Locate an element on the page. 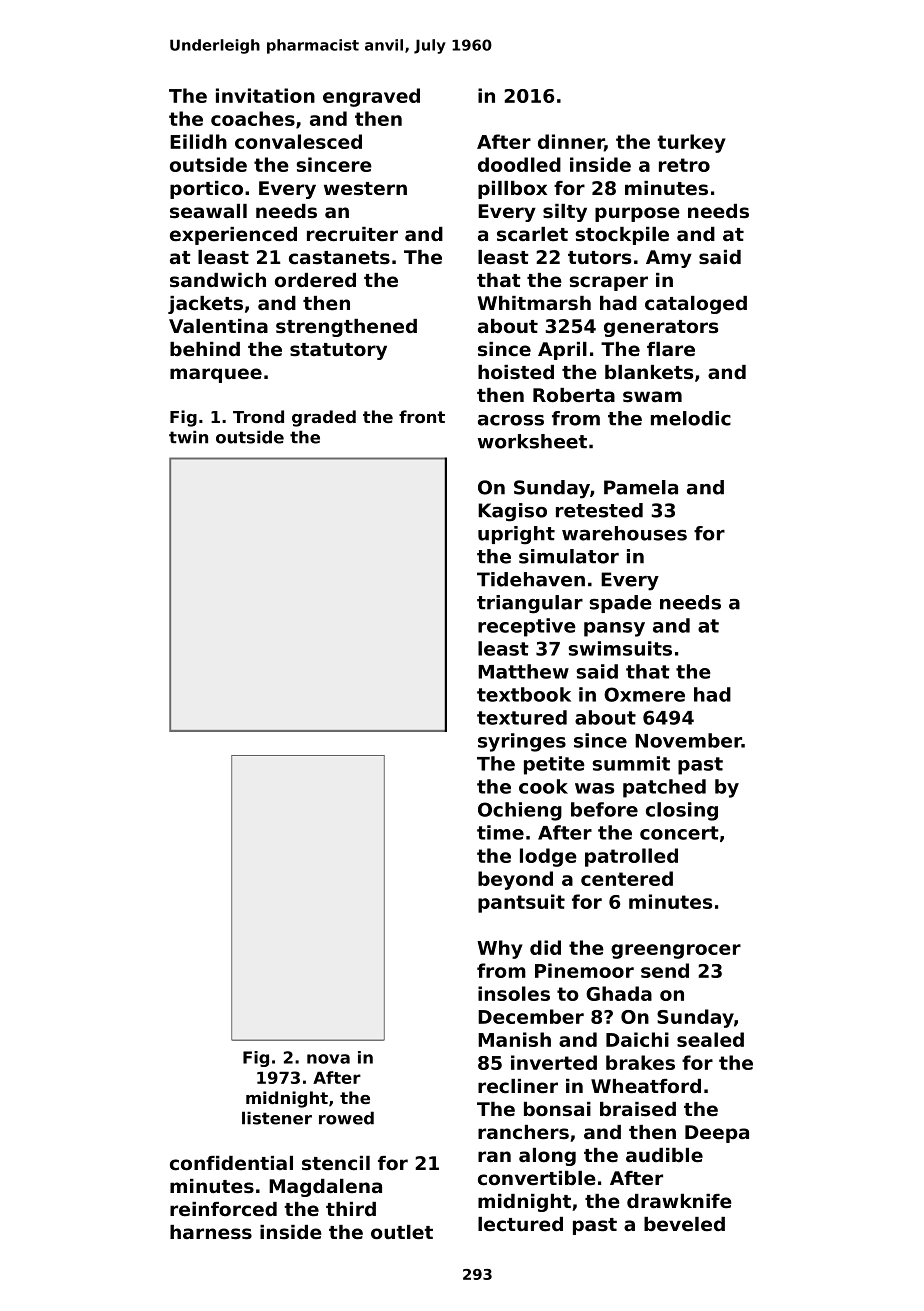  twin is located at coordinates (188, 437).
